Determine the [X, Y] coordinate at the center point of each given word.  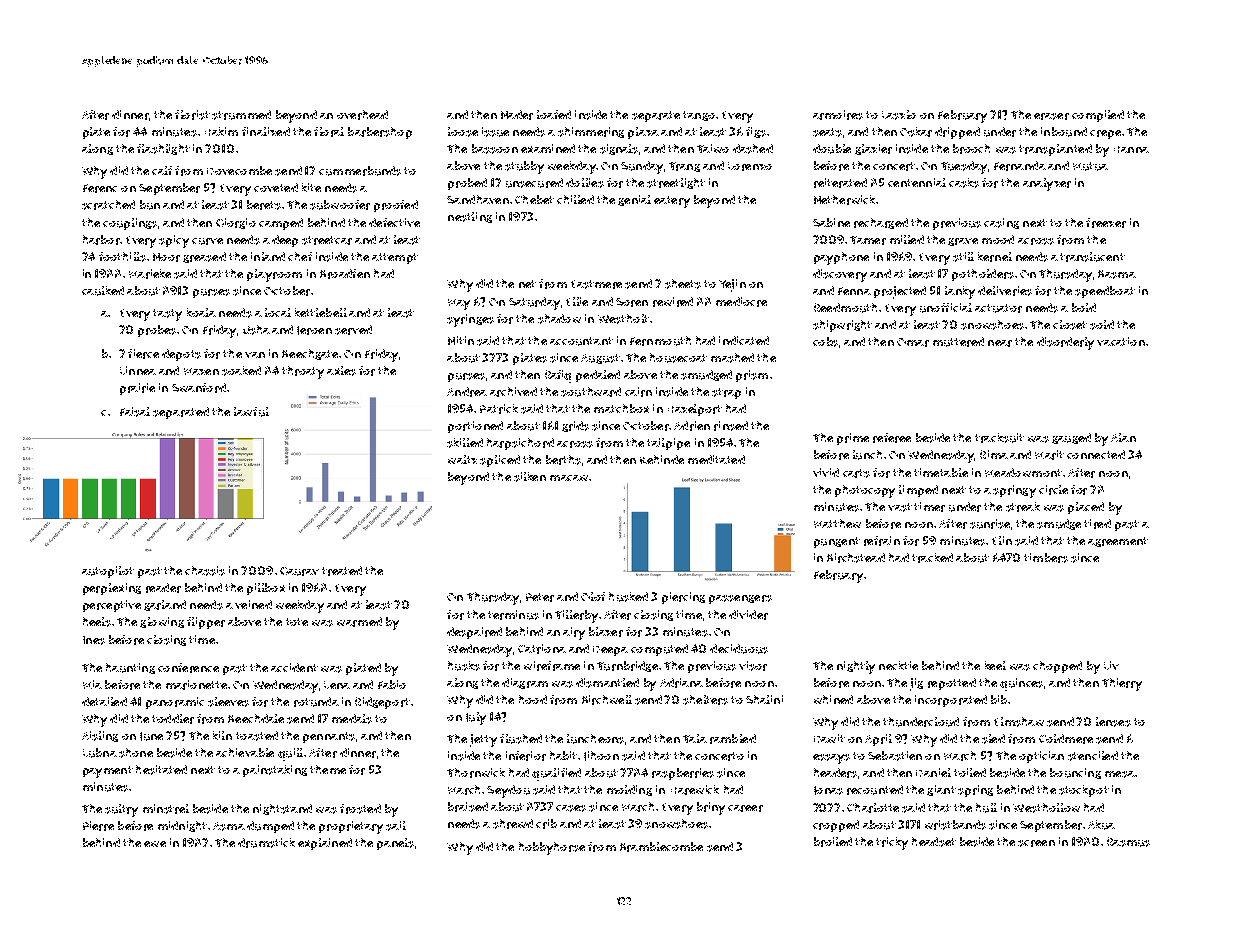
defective [394, 222]
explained [325, 844]
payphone [841, 258]
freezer [1106, 223]
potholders [983, 275]
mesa [1120, 774]
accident [294, 667]
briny [711, 808]
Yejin [732, 285]
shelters [705, 700]
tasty [167, 315]
